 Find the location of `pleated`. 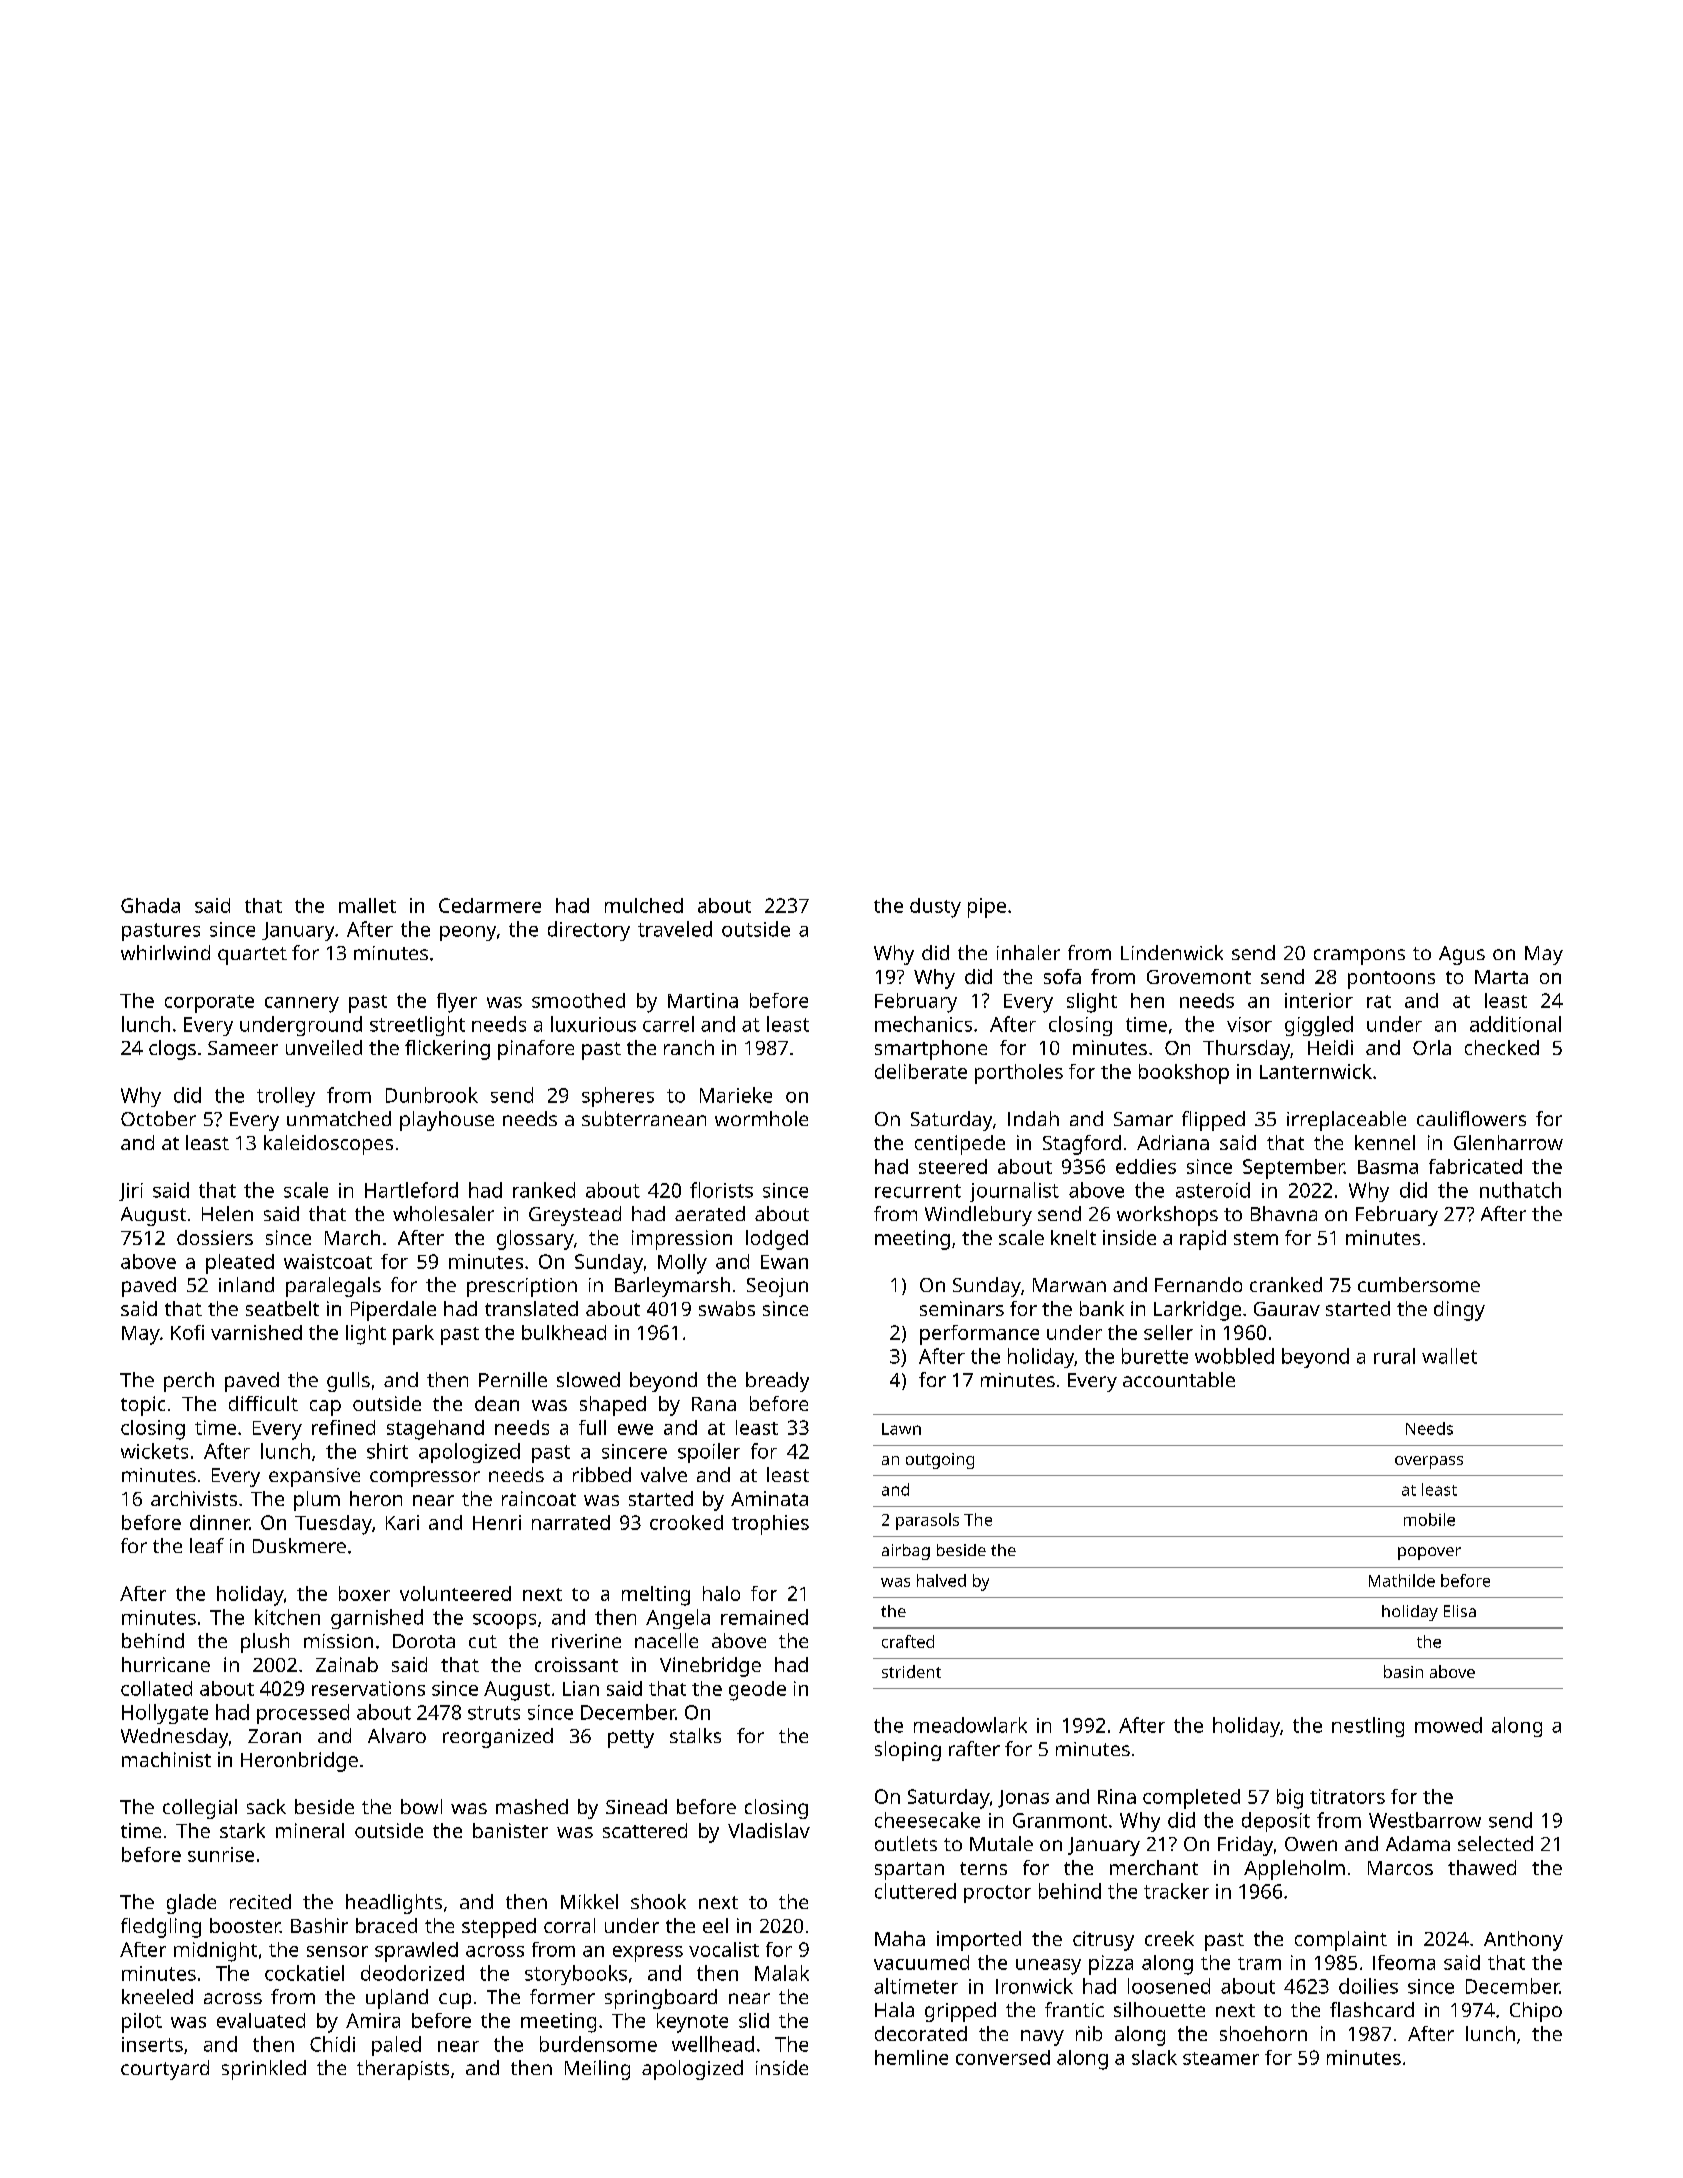

pleated is located at coordinates (240, 1264).
